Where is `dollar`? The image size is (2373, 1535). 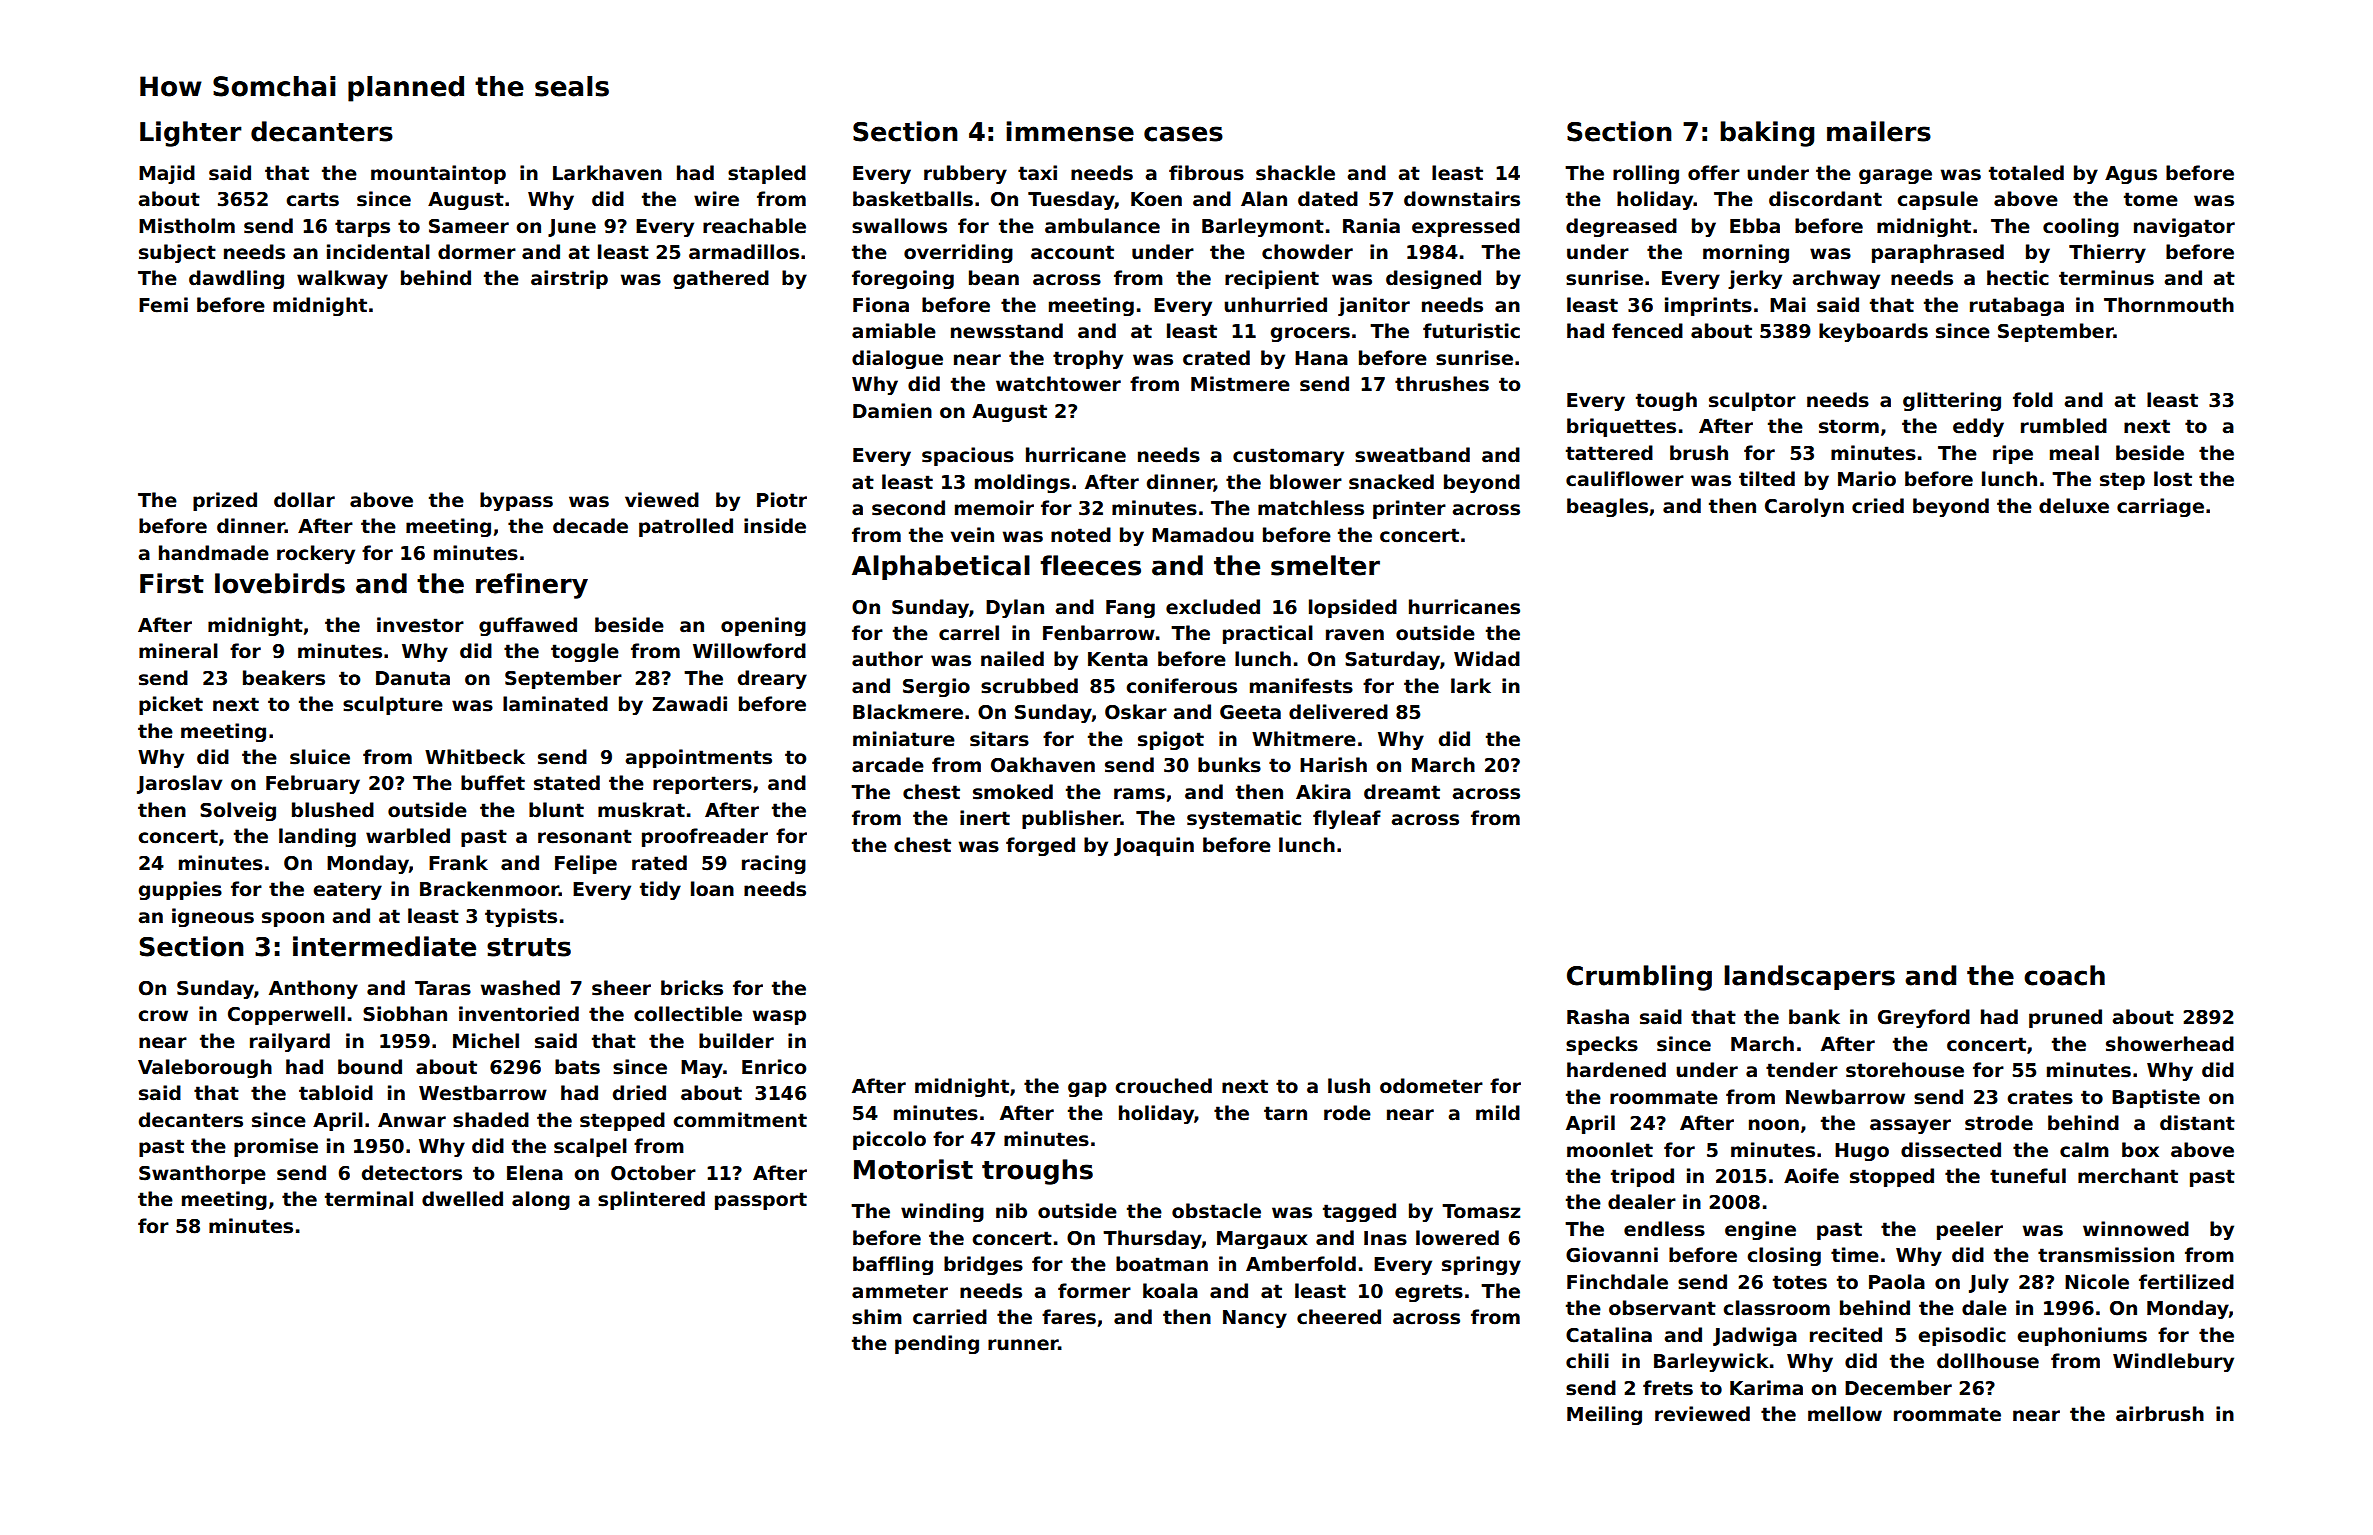 dollar is located at coordinates (304, 500).
